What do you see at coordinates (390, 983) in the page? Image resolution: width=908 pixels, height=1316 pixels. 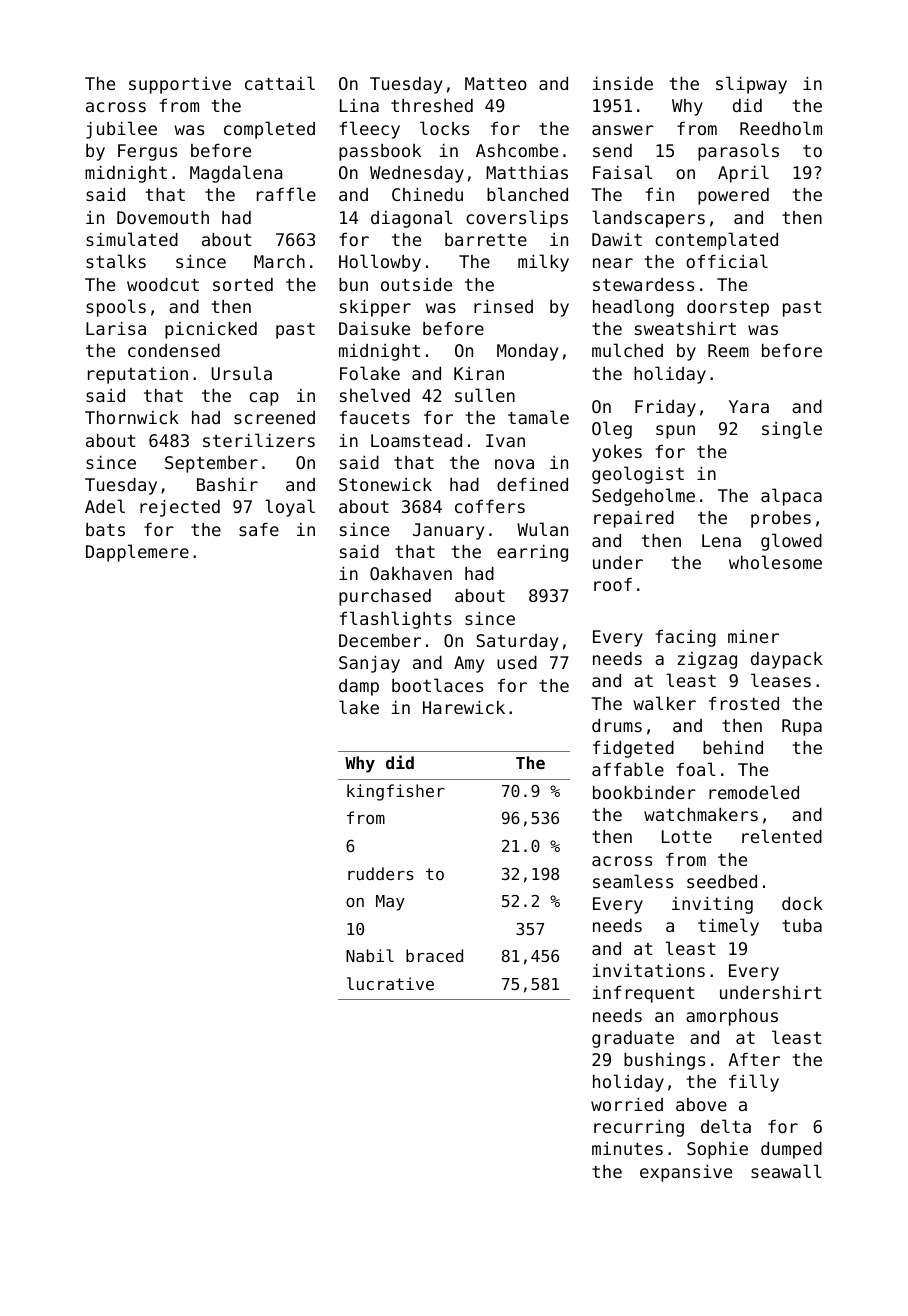 I see `lucrative` at bounding box center [390, 983].
